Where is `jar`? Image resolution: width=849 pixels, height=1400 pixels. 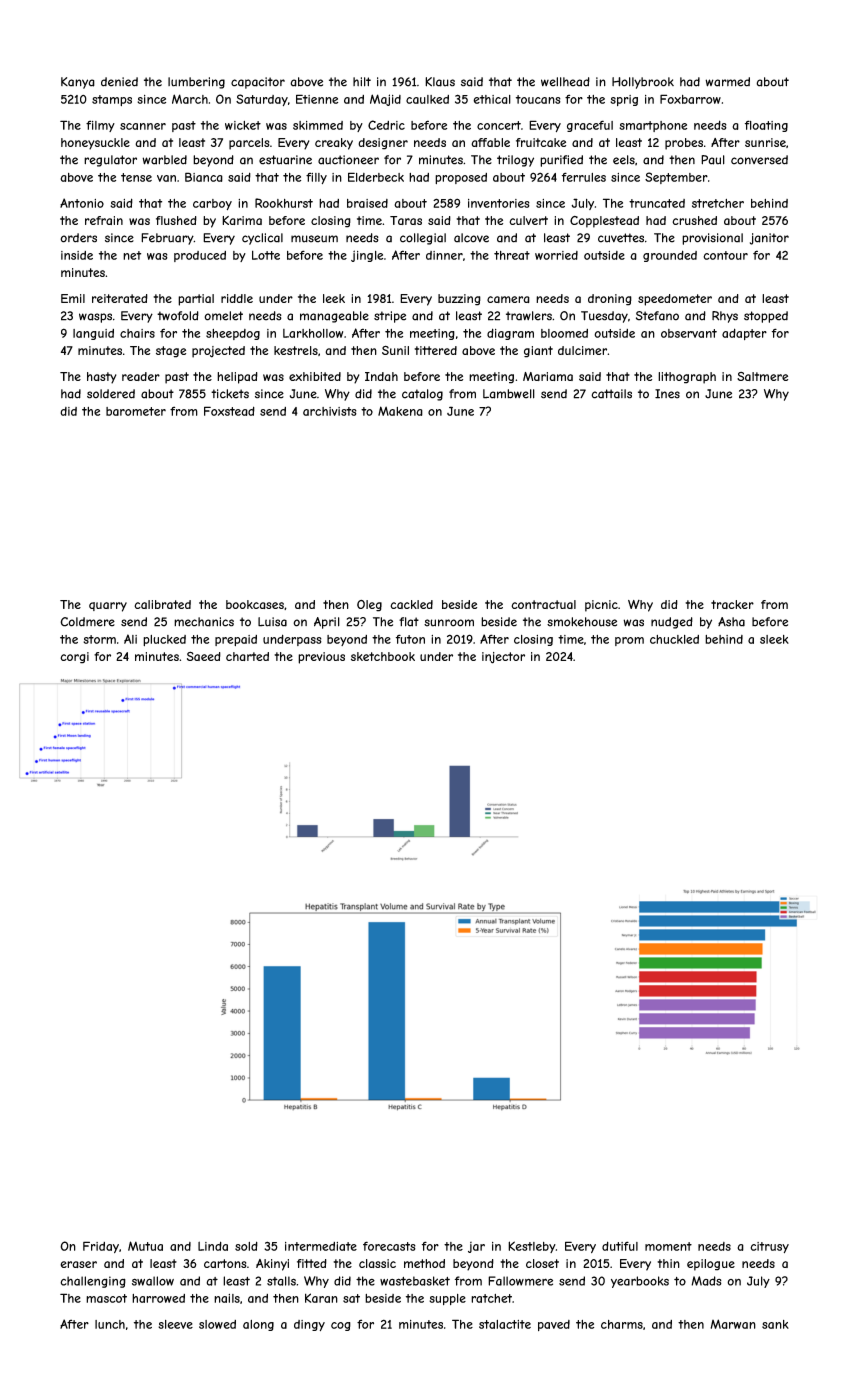 jar is located at coordinates (476, 1247).
